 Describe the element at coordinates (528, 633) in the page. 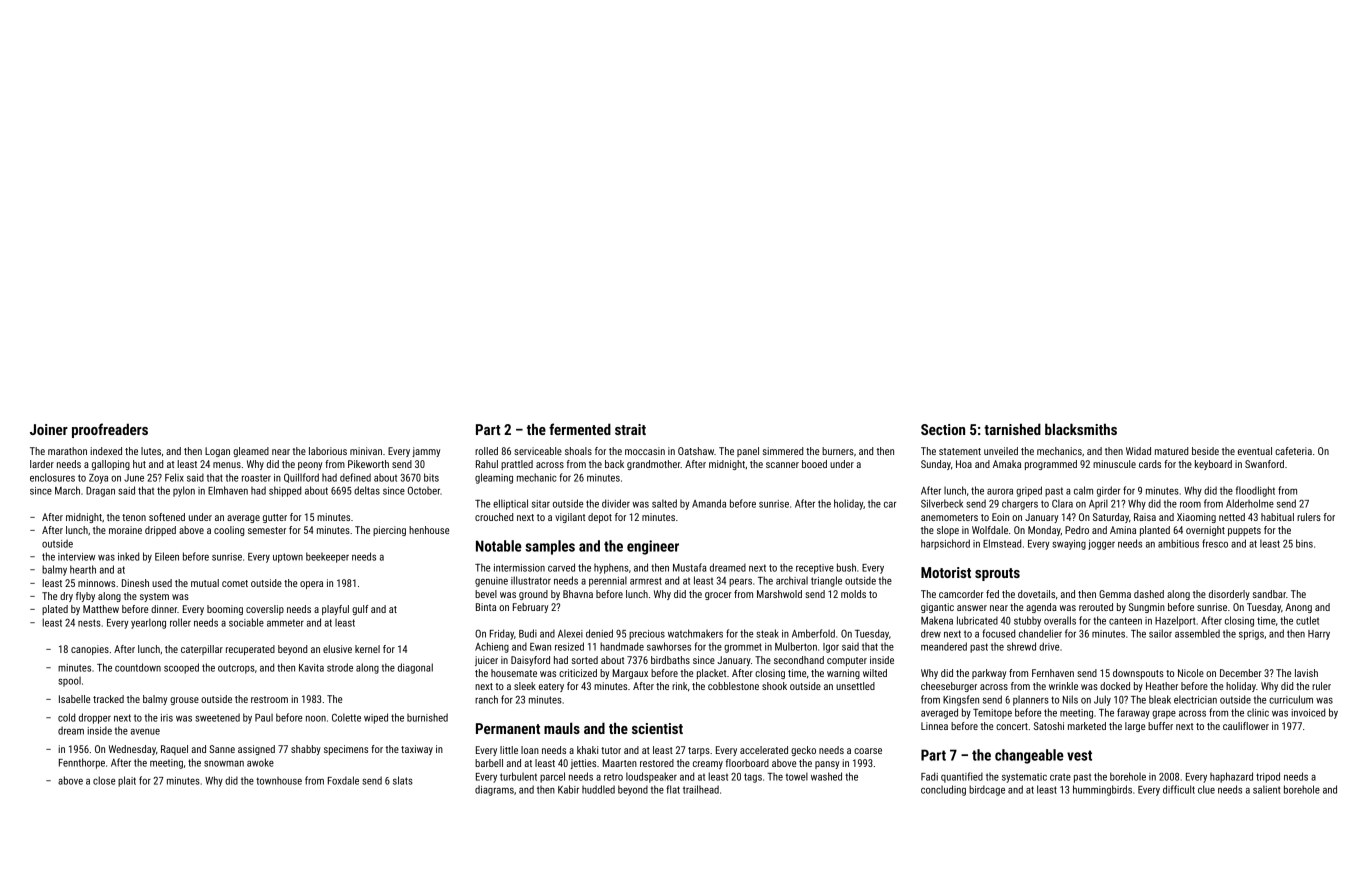

I see `Budi` at that location.
